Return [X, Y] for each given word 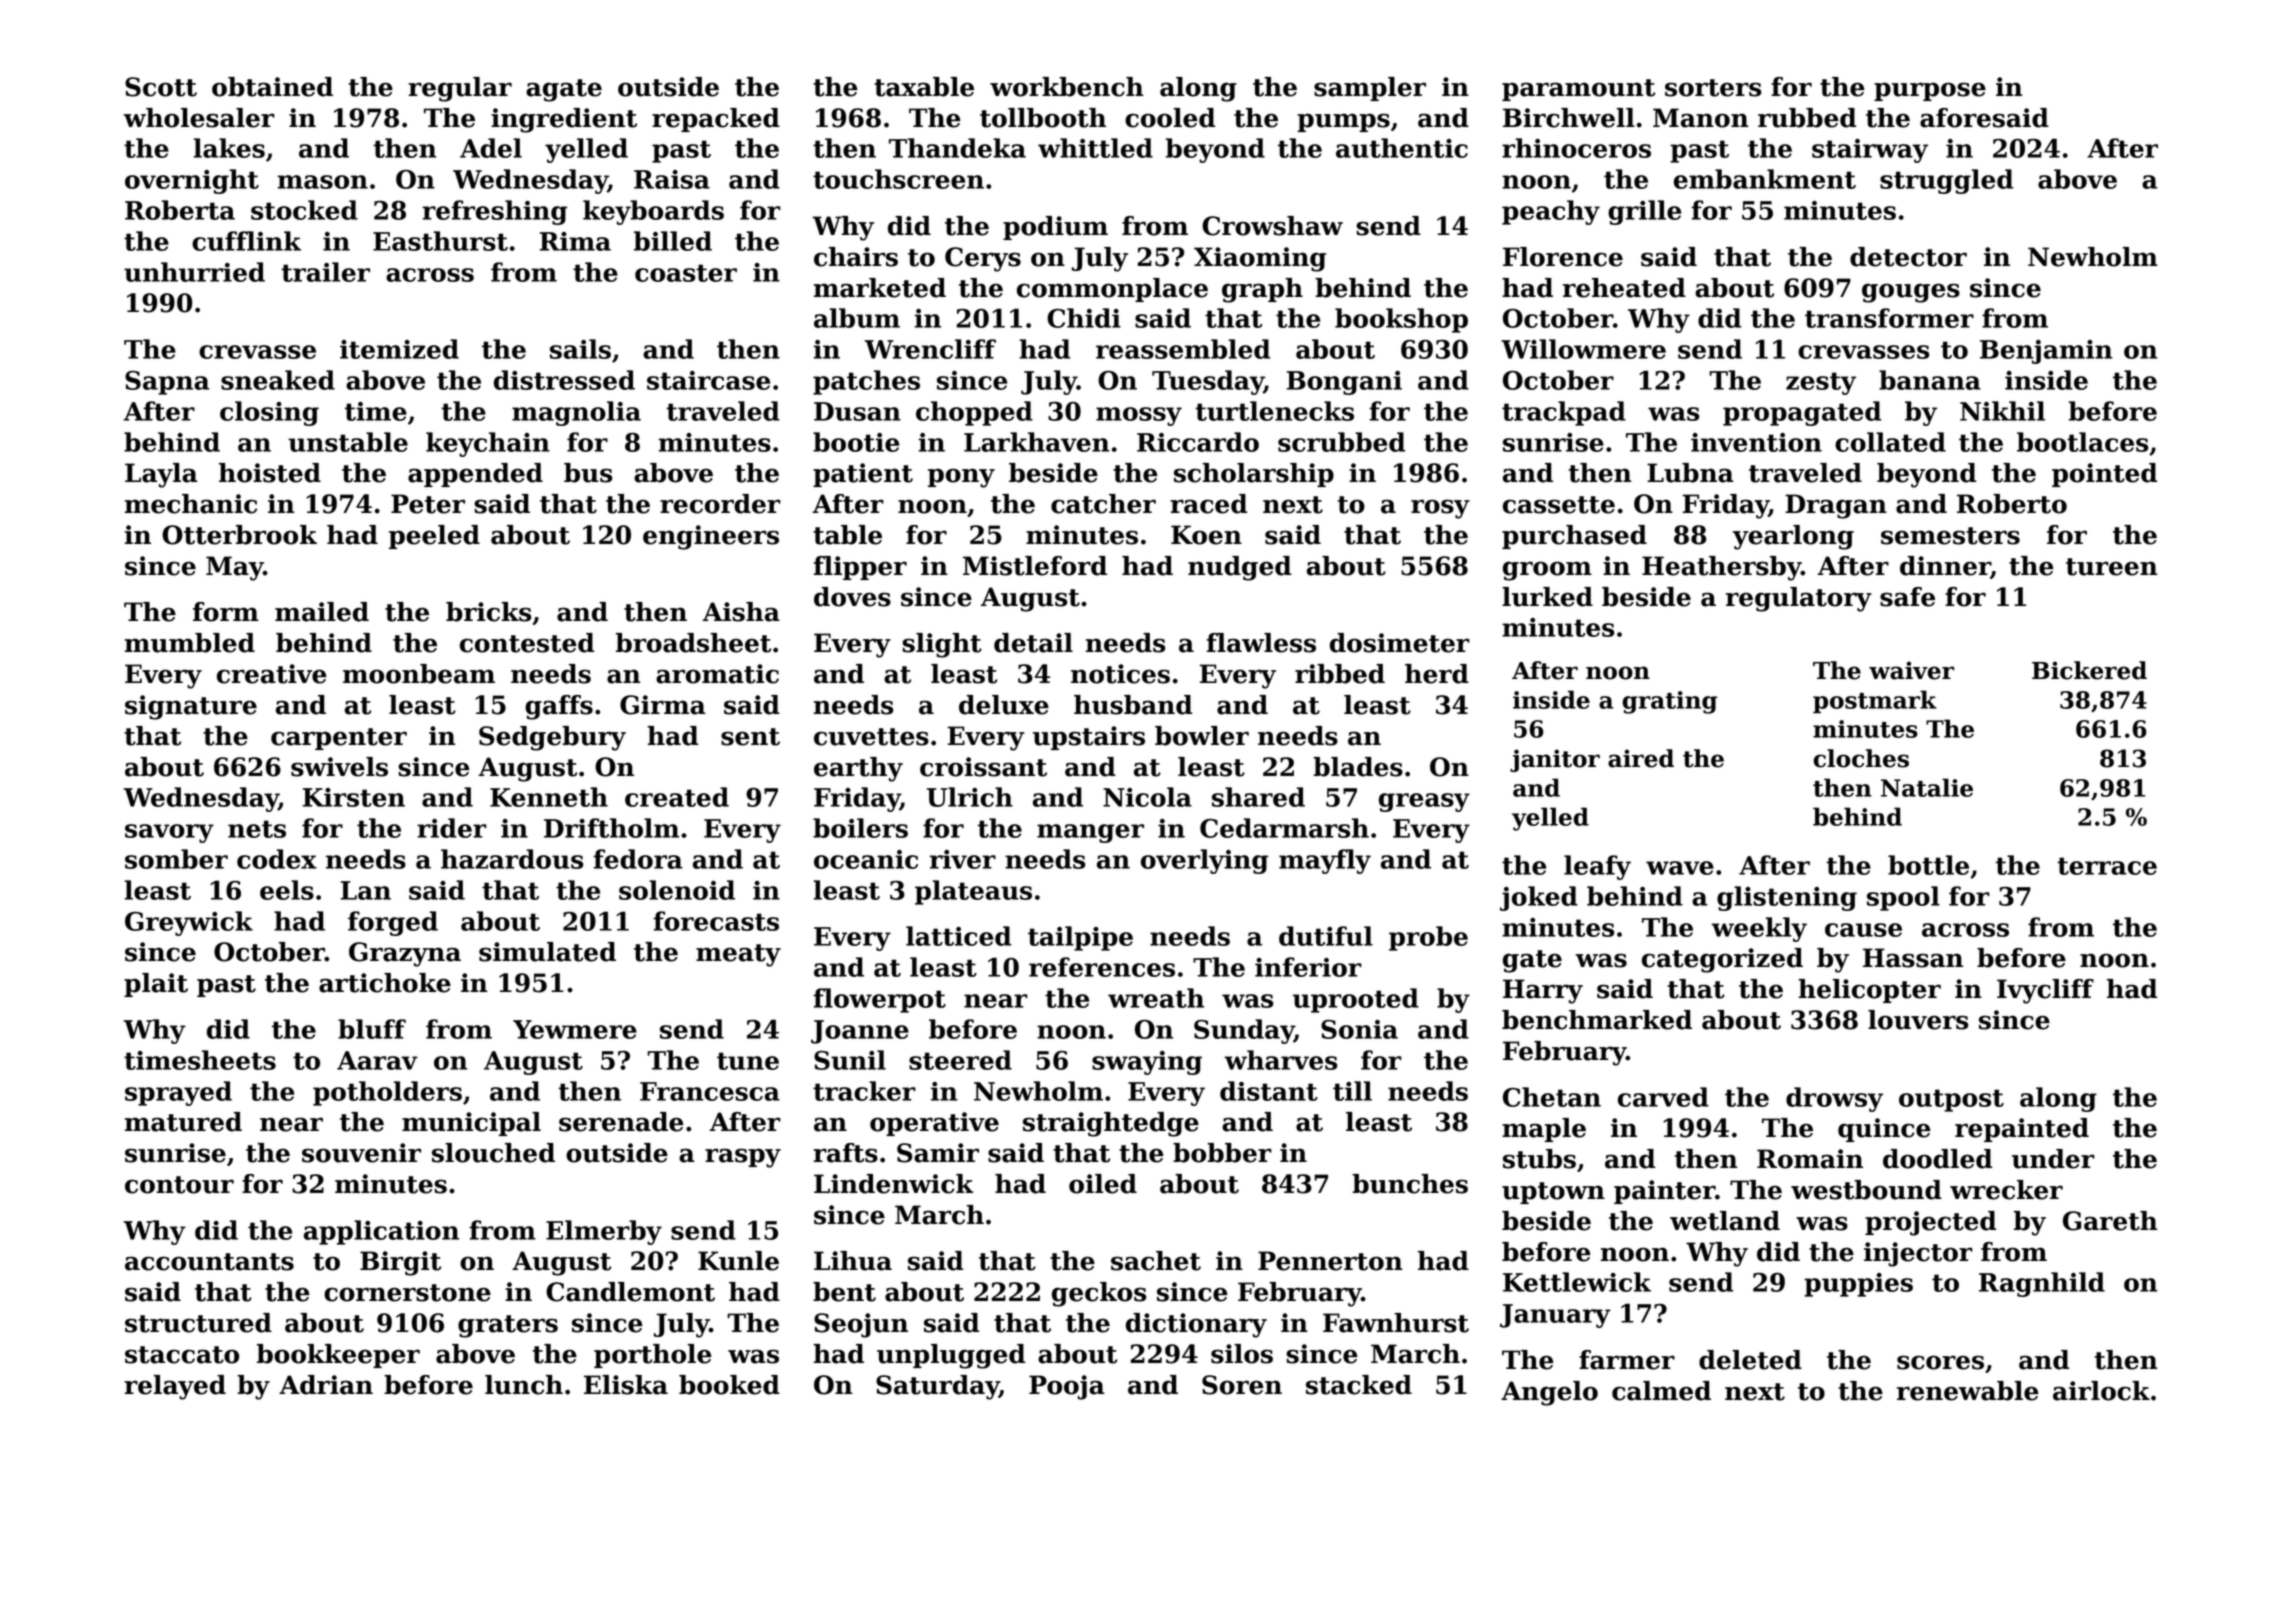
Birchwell [1569, 118]
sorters [1713, 88]
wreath [1156, 998]
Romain [1810, 1159]
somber [176, 859]
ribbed [1340, 674]
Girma [663, 705]
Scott [161, 87]
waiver [1911, 670]
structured [198, 1323]
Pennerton [1330, 1261]
